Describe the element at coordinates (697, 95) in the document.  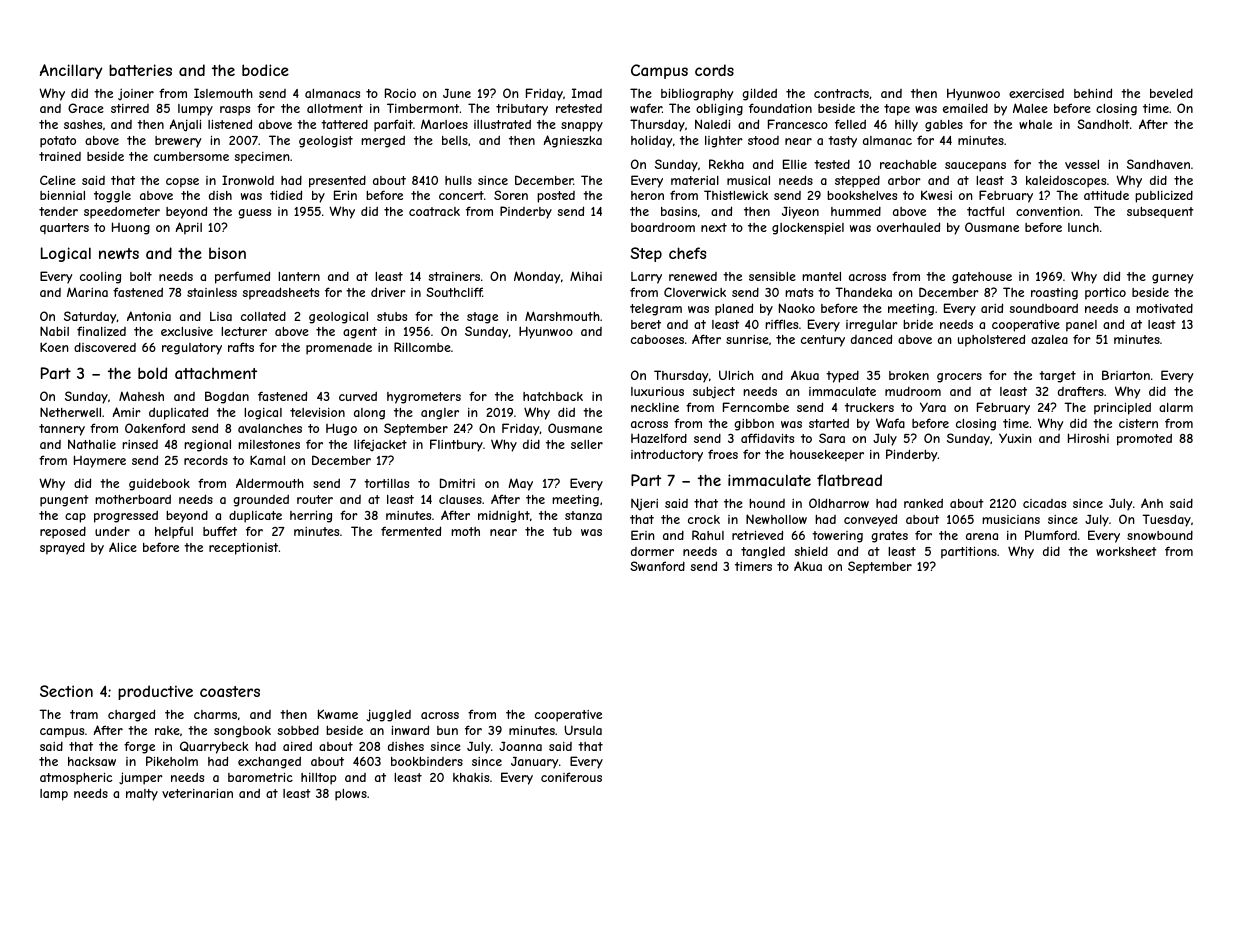
I see `bibliography` at that location.
